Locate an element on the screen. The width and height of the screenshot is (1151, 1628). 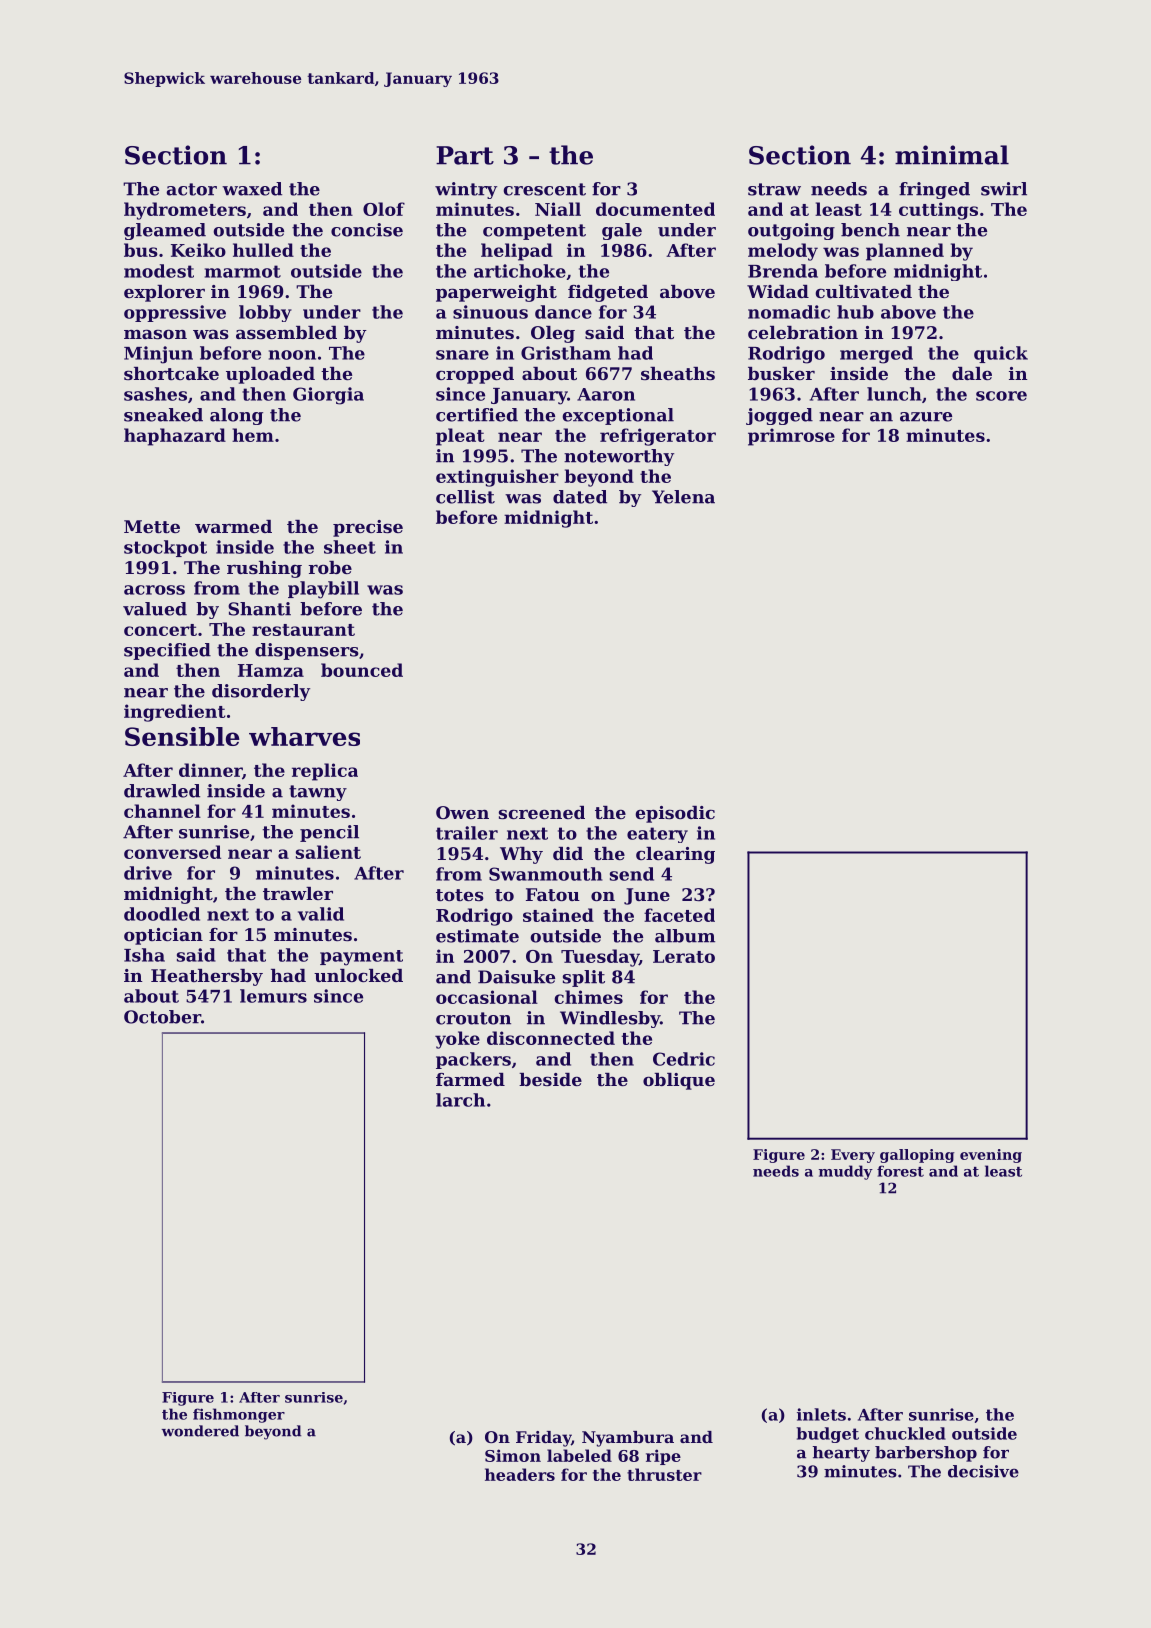
Oleg is located at coordinates (553, 334).
